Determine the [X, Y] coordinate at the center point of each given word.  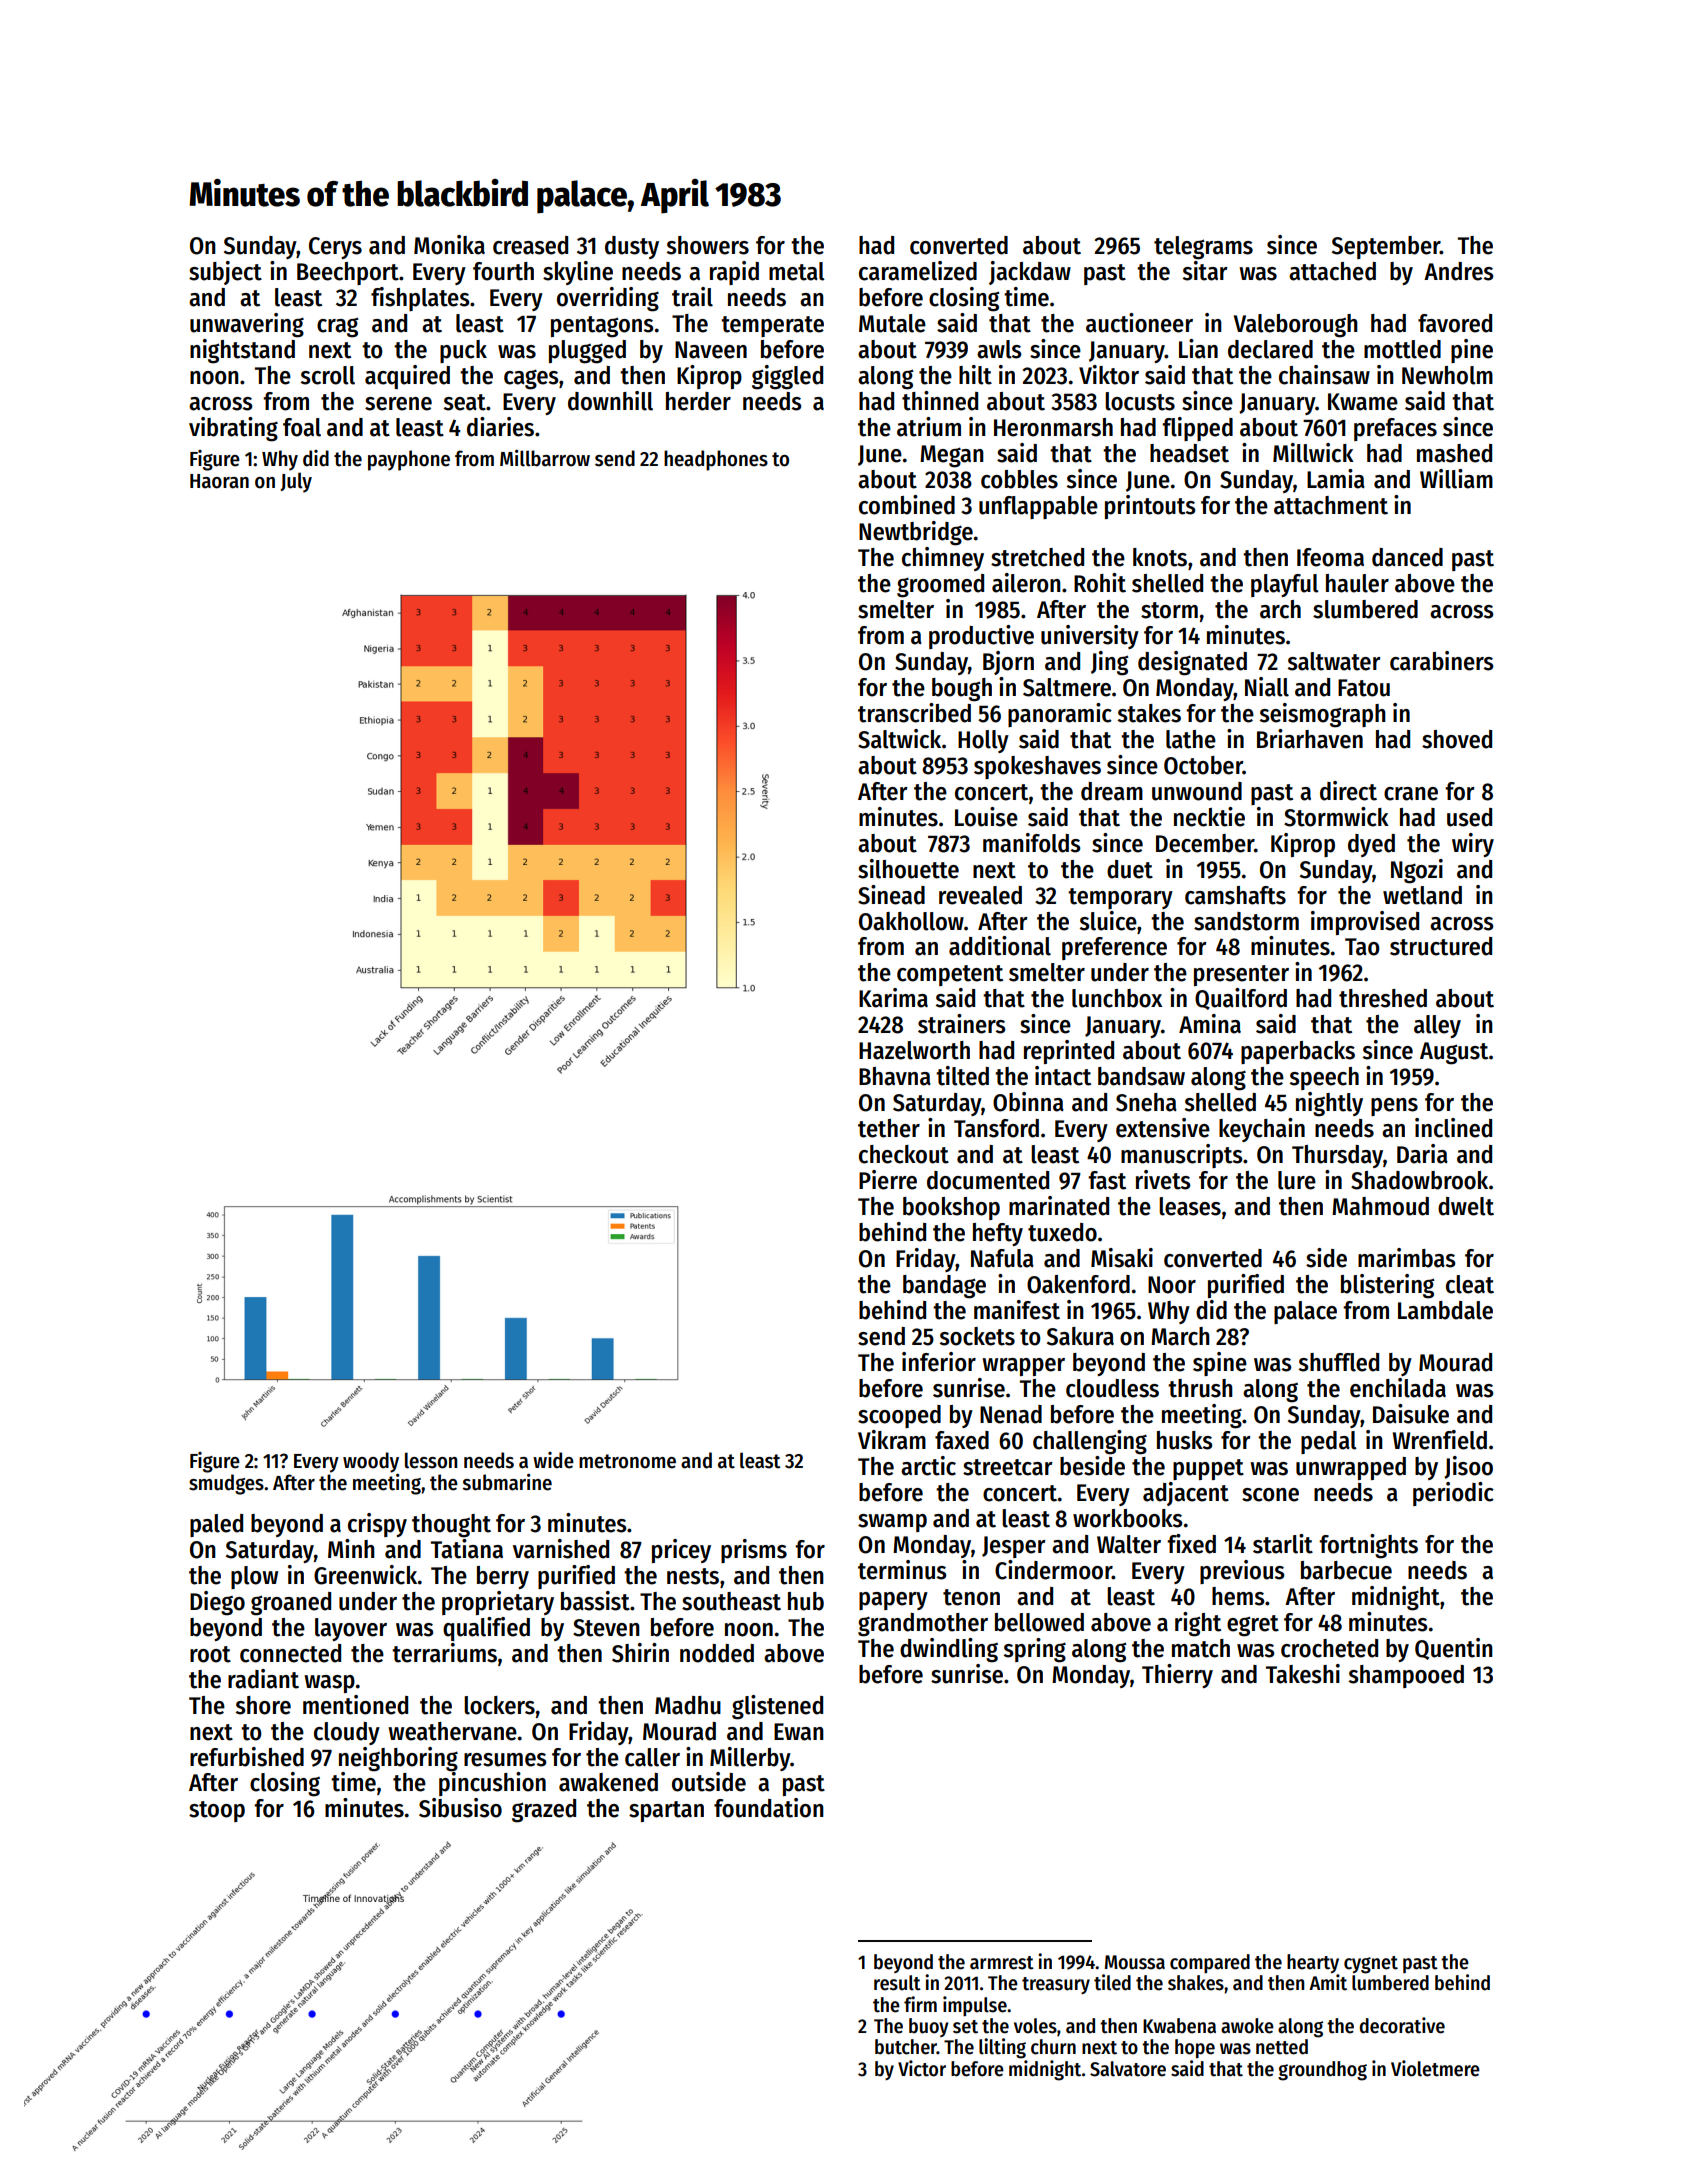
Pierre [888, 1180]
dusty [632, 247]
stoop [217, 1811]
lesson [431, 1460]
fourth [503, 271]
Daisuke [1411, 1414]
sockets [977, 1336]
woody [371, 1462]
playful [1285, 585]
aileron [1026, 583]
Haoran [219, 481]
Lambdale [1445, 1310]
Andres [1459, 271]
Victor [922, 2068]
